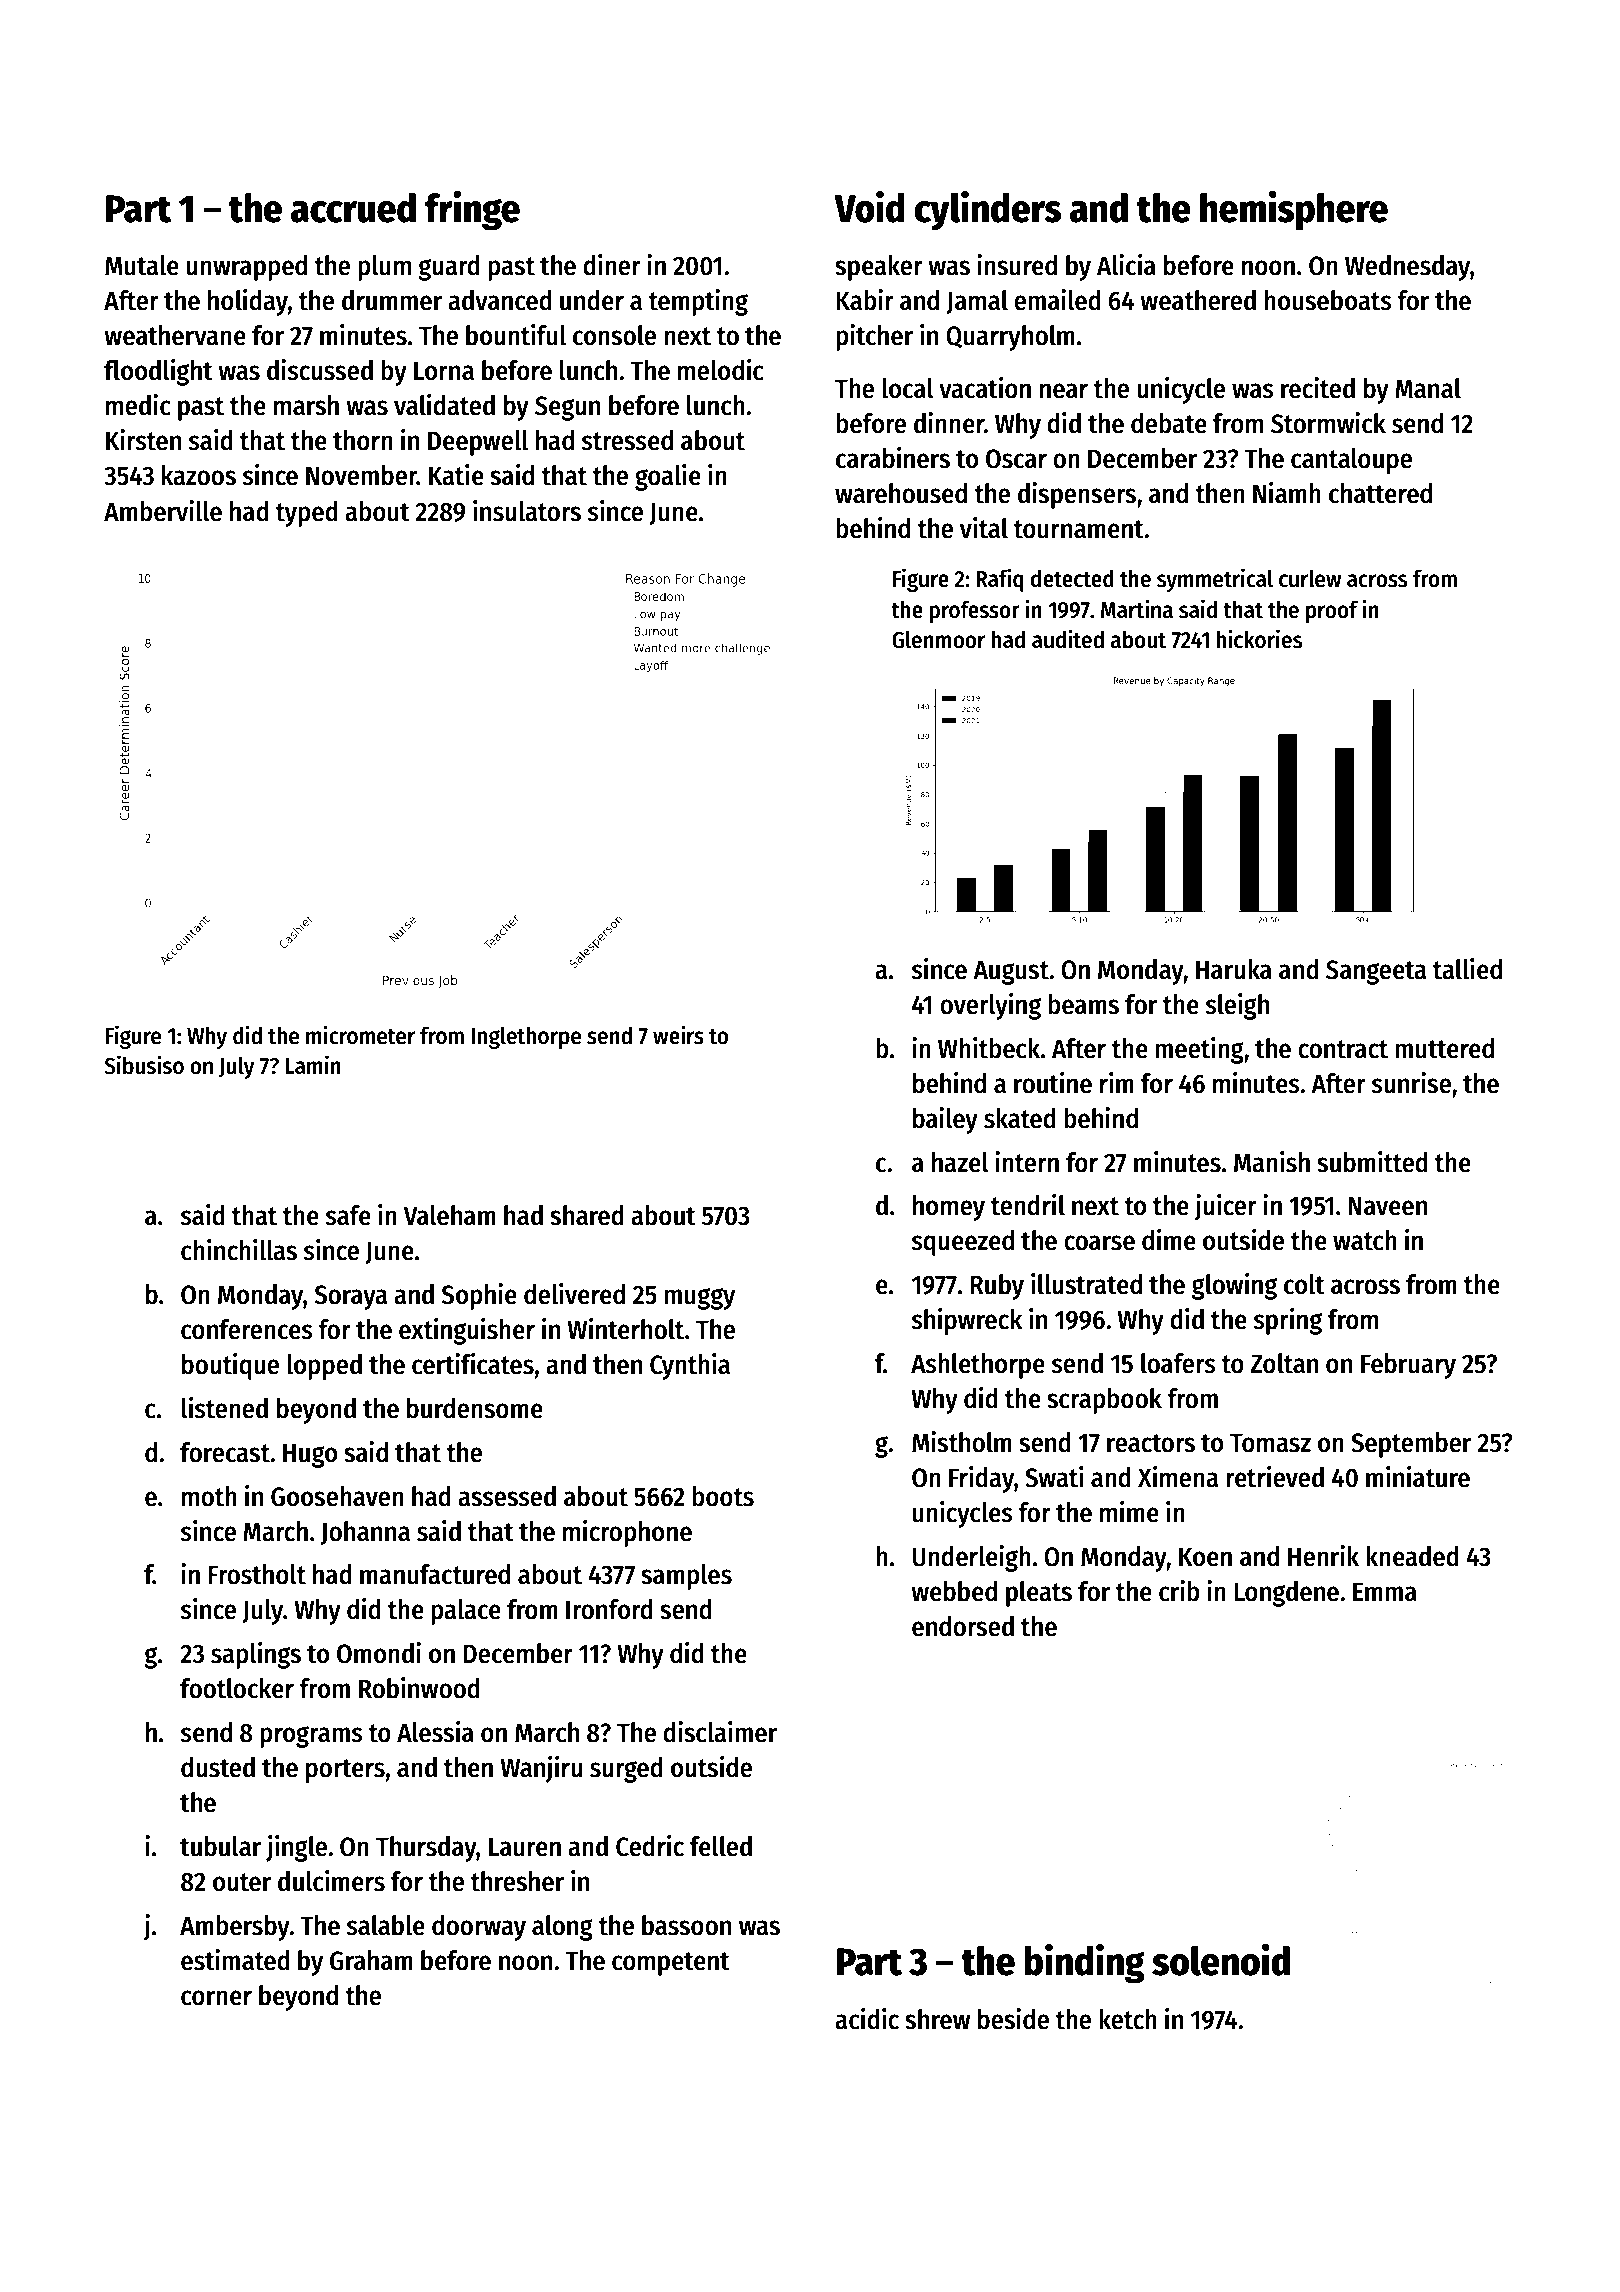 This screenshot has width=1620, height=2292. What do you see at coordinates (216, 1998) in the screenshot?
I see `corner` at bounding box center [216, 1998].
